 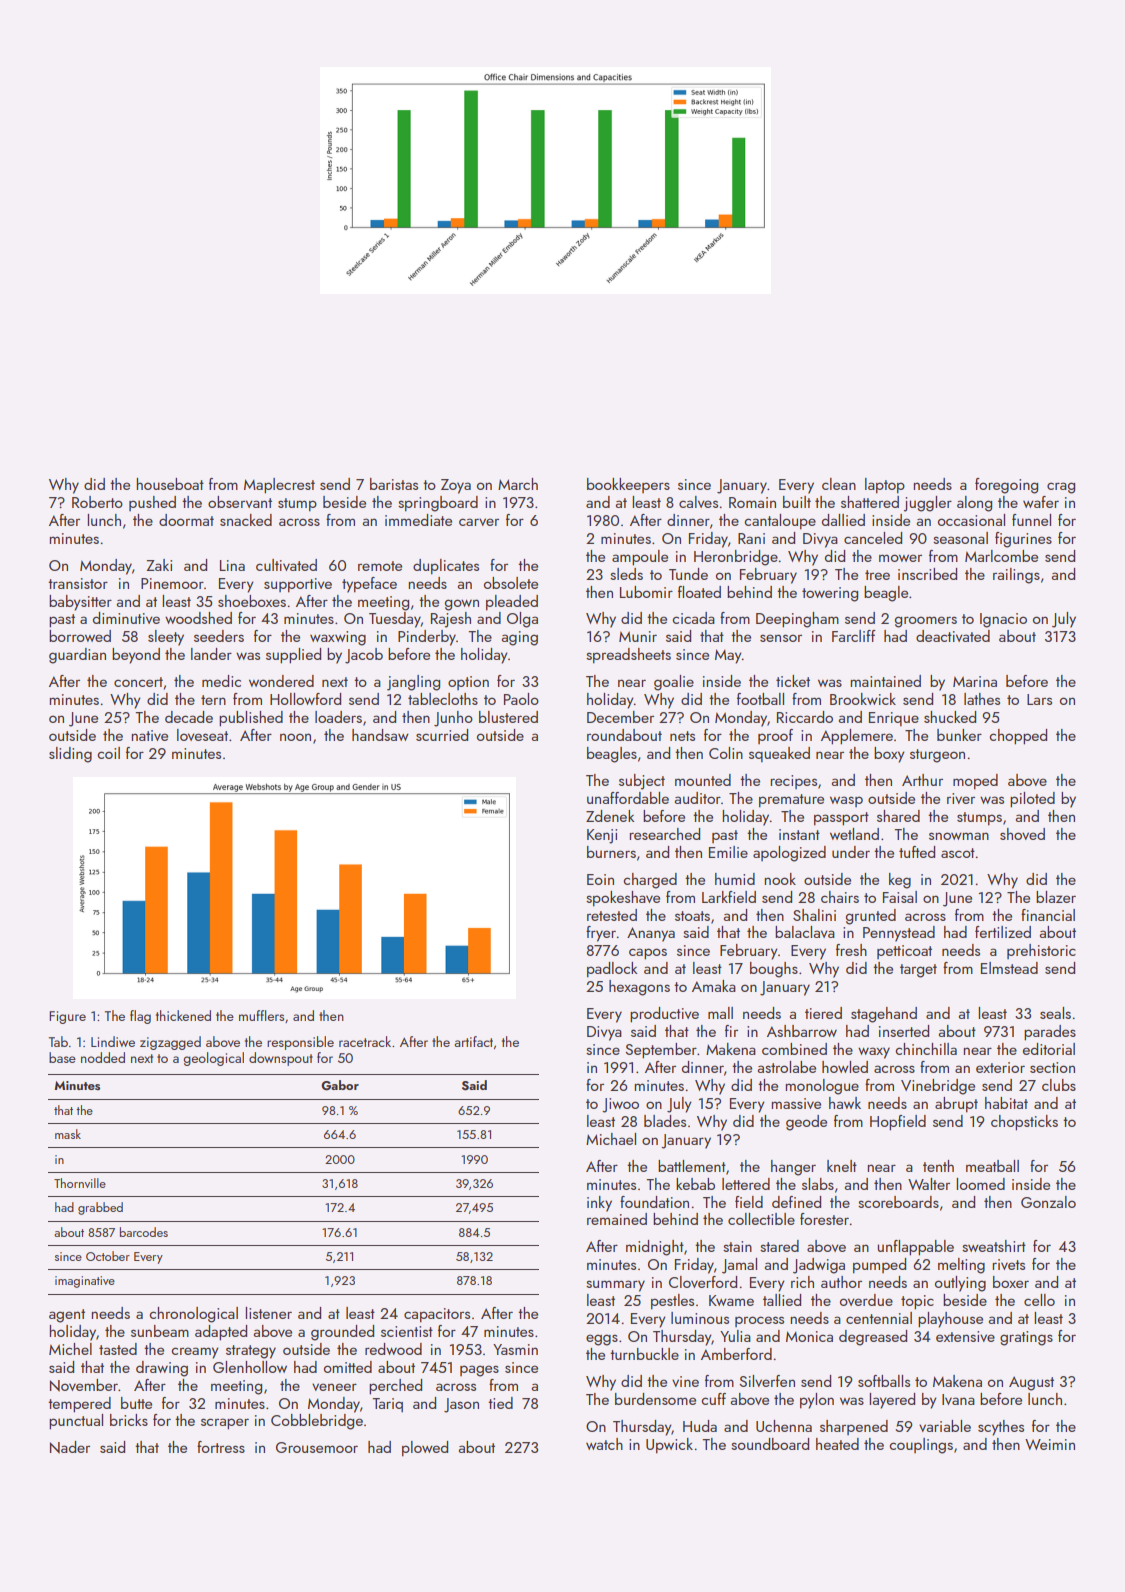 What do you see at coordinates (443, 699) in the screenshot?
I see `tablecloths` at bounding box center [443, 699].
